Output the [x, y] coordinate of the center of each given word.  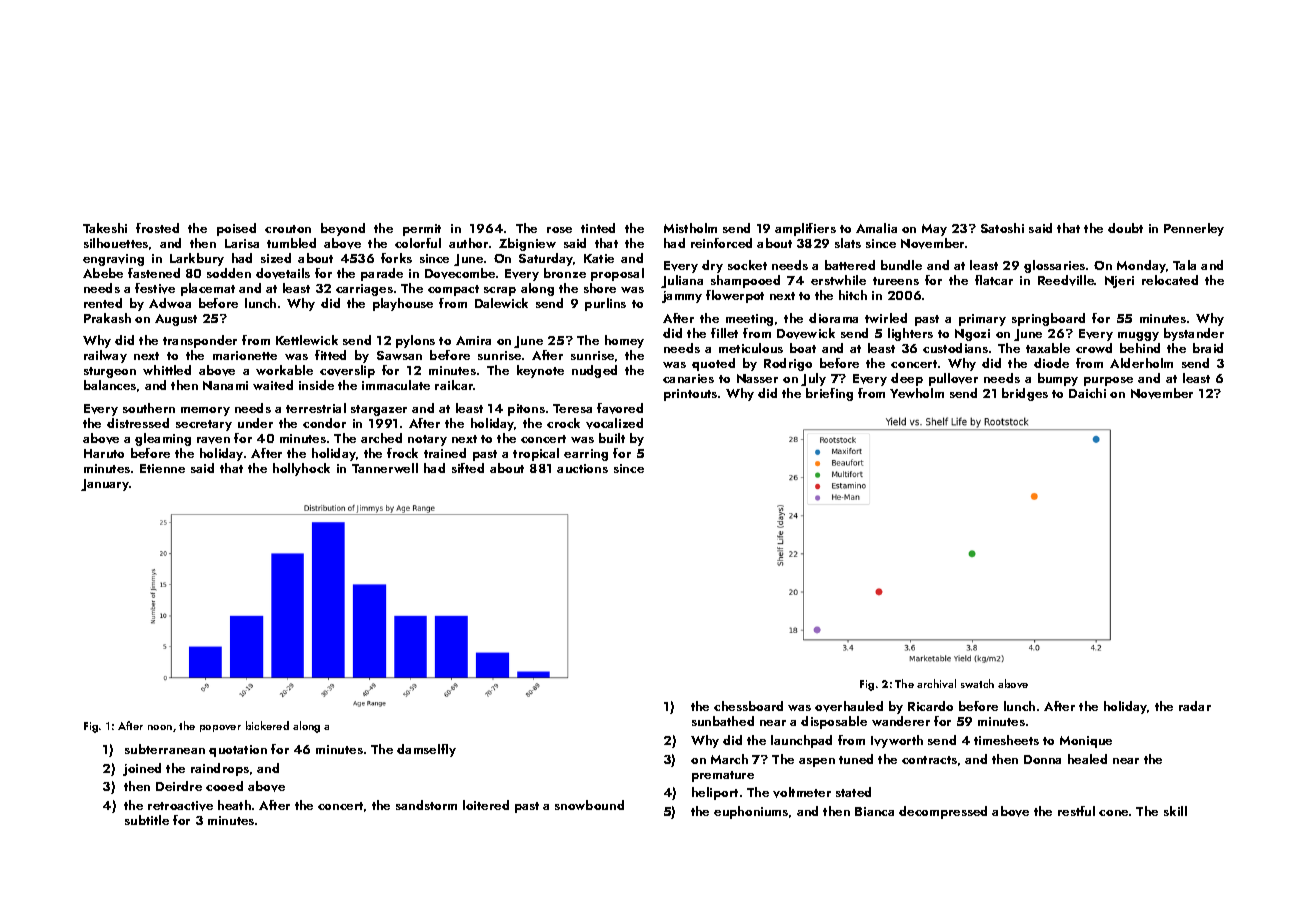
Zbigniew [527, 244]
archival [936, 683]
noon [160, 727]
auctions [582, 468]
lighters [910, 334]
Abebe [103, 273]
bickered [267, 725]
